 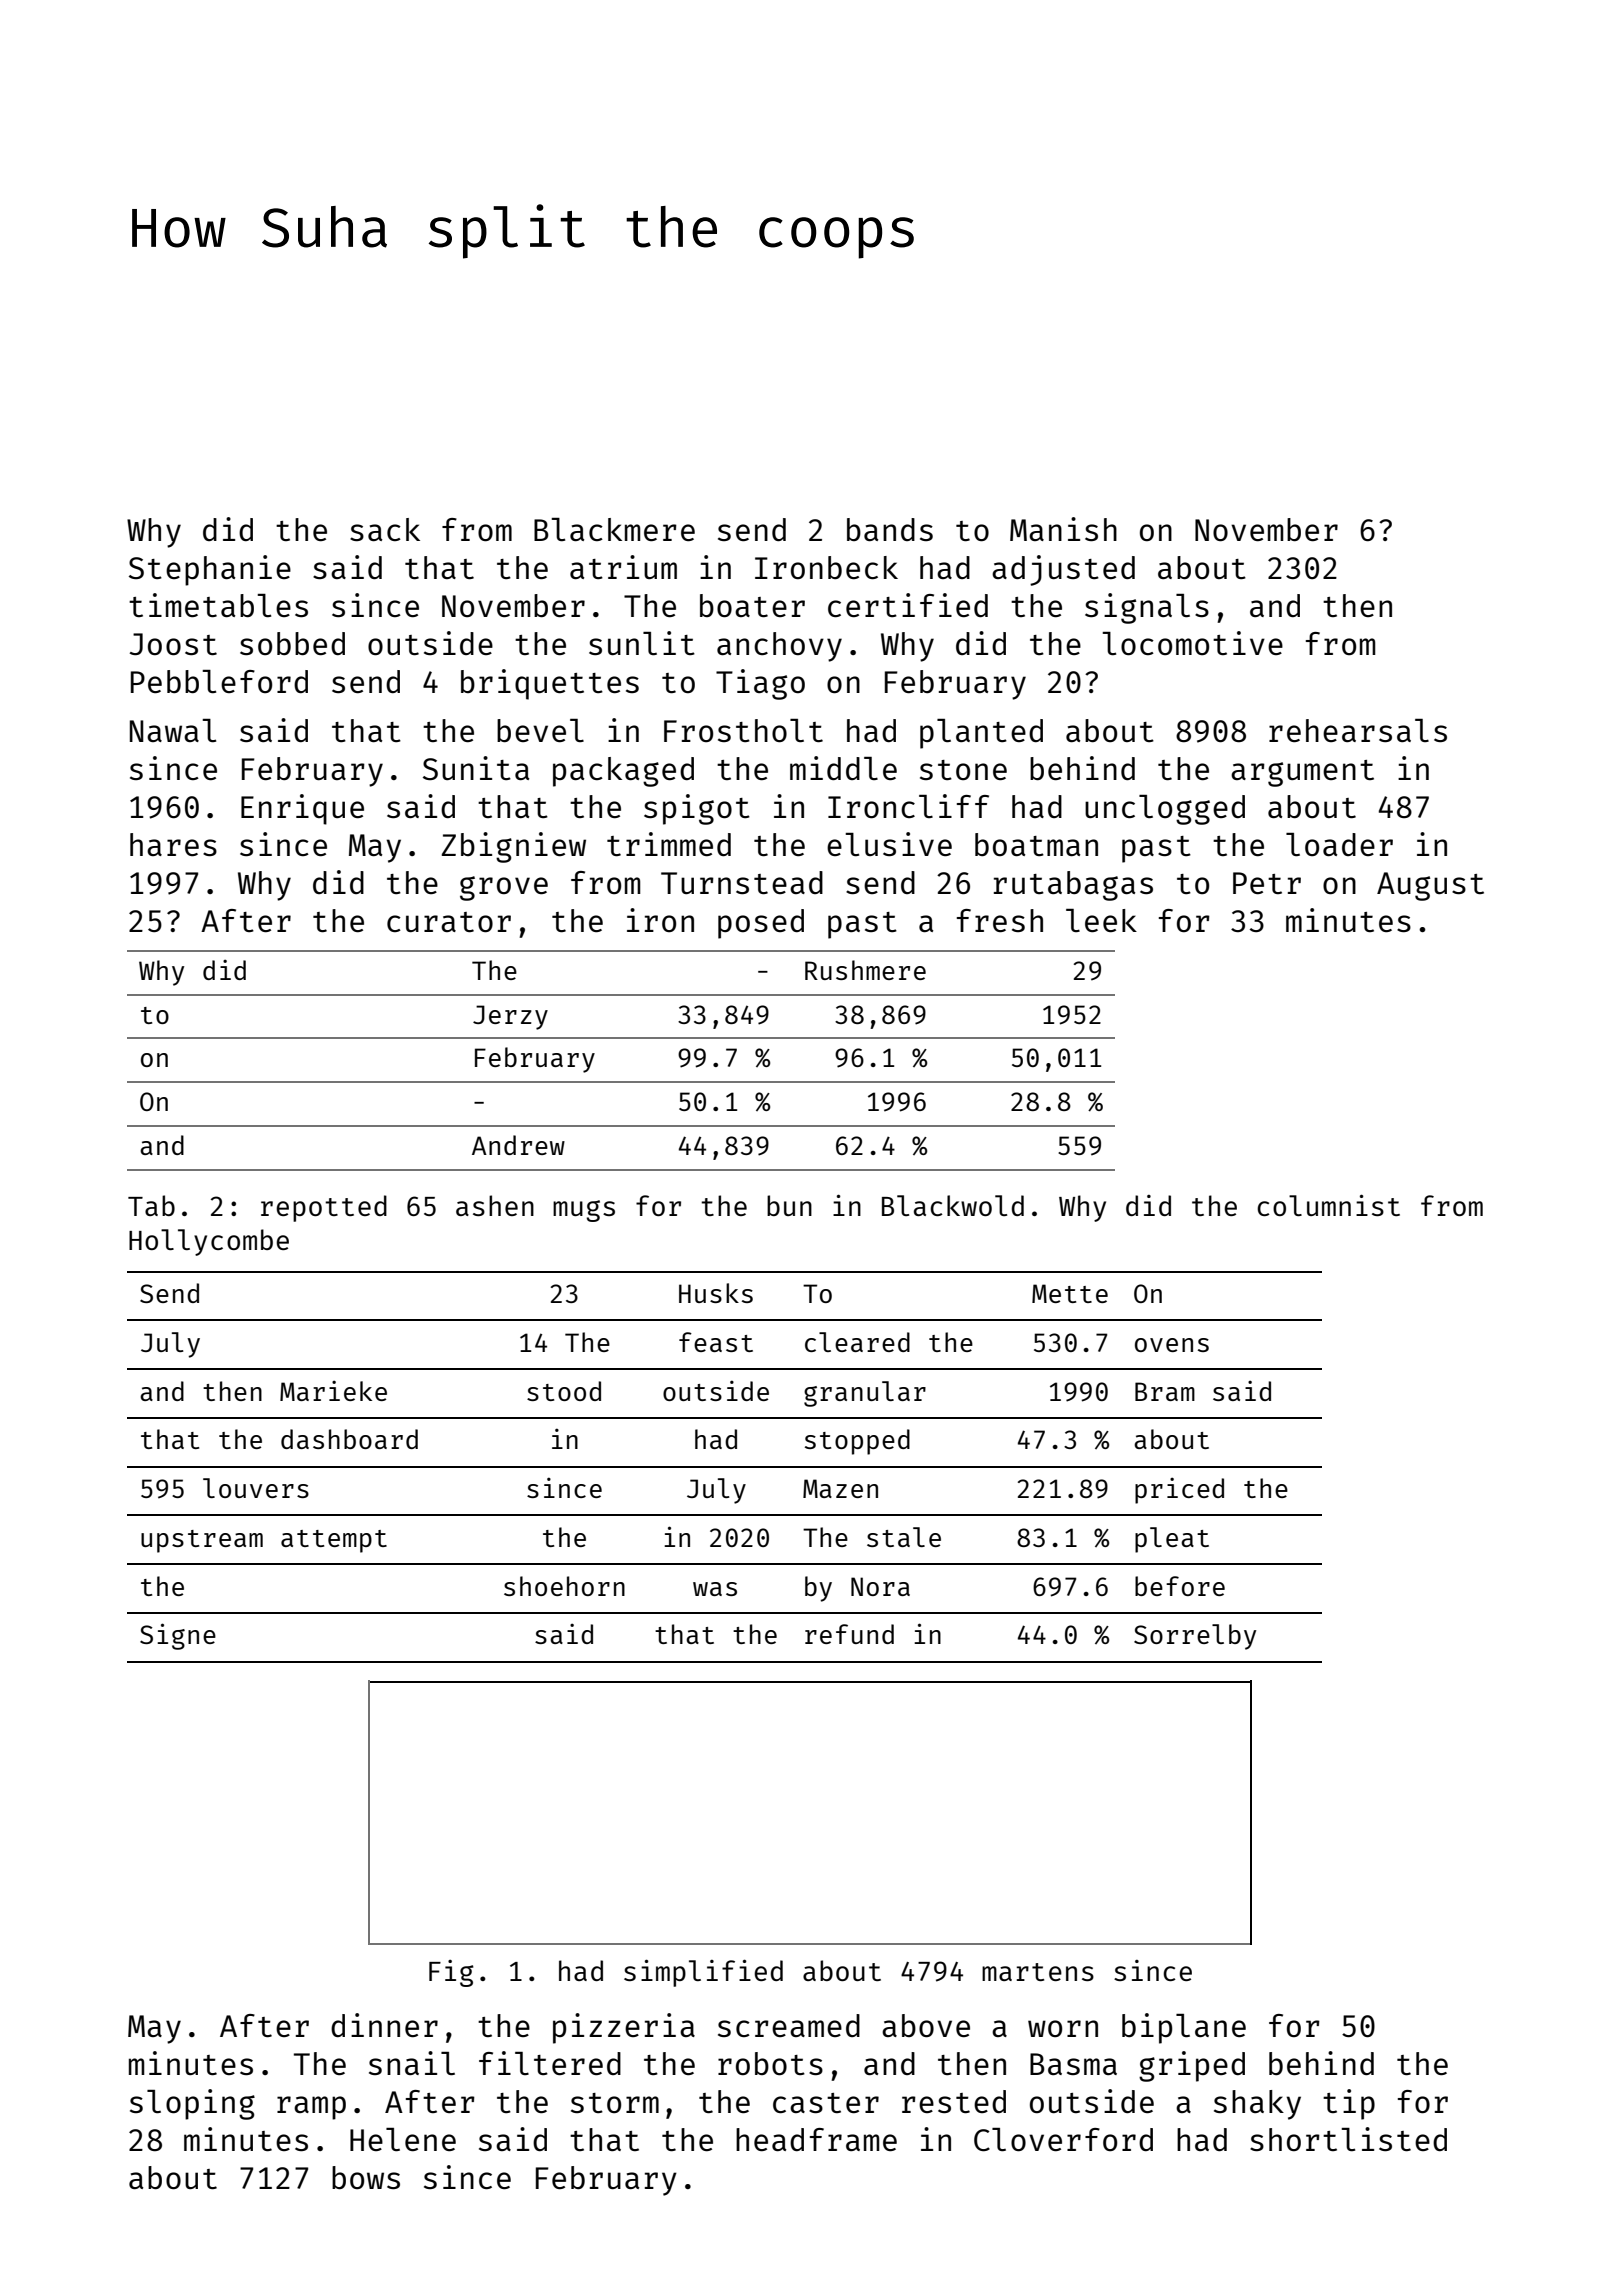 I want to click on Cloverford, so click(x=1063, y=2140).
